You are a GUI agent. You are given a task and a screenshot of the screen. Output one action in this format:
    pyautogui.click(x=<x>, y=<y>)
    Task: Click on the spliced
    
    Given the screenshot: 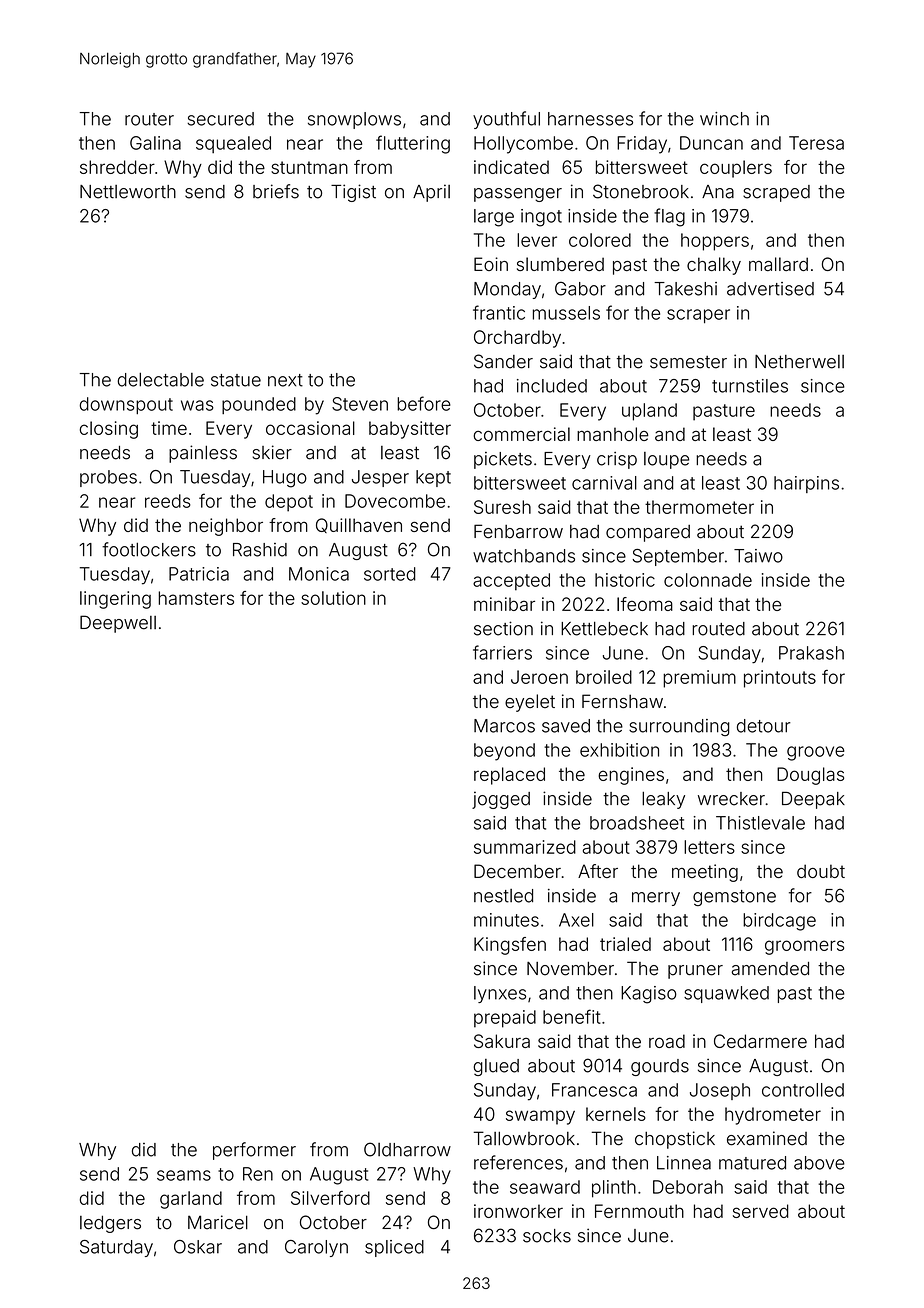 What is the action you would take?
    pyautogui.click(x=394, y=1248)
